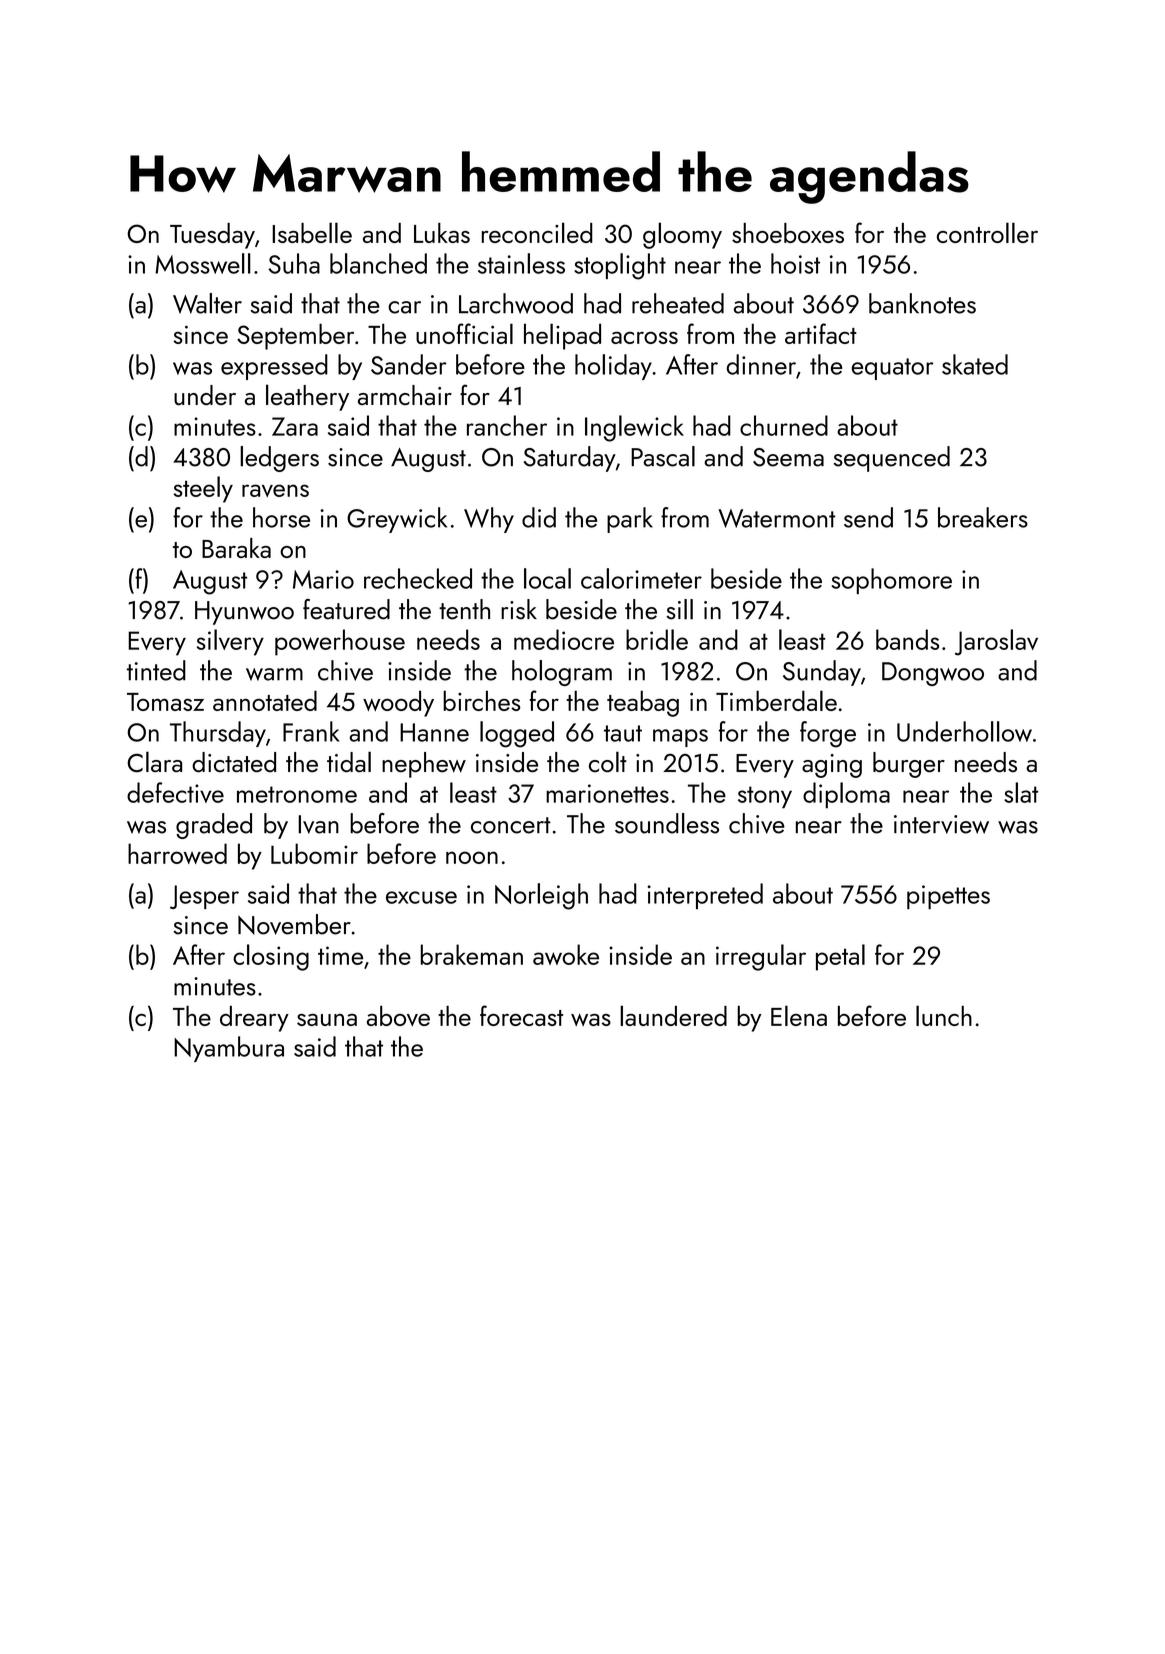 This image has width=1165, height=1654. Describe the element at coordinates (948, 897) in the image. I see `pipettes` at that location.
